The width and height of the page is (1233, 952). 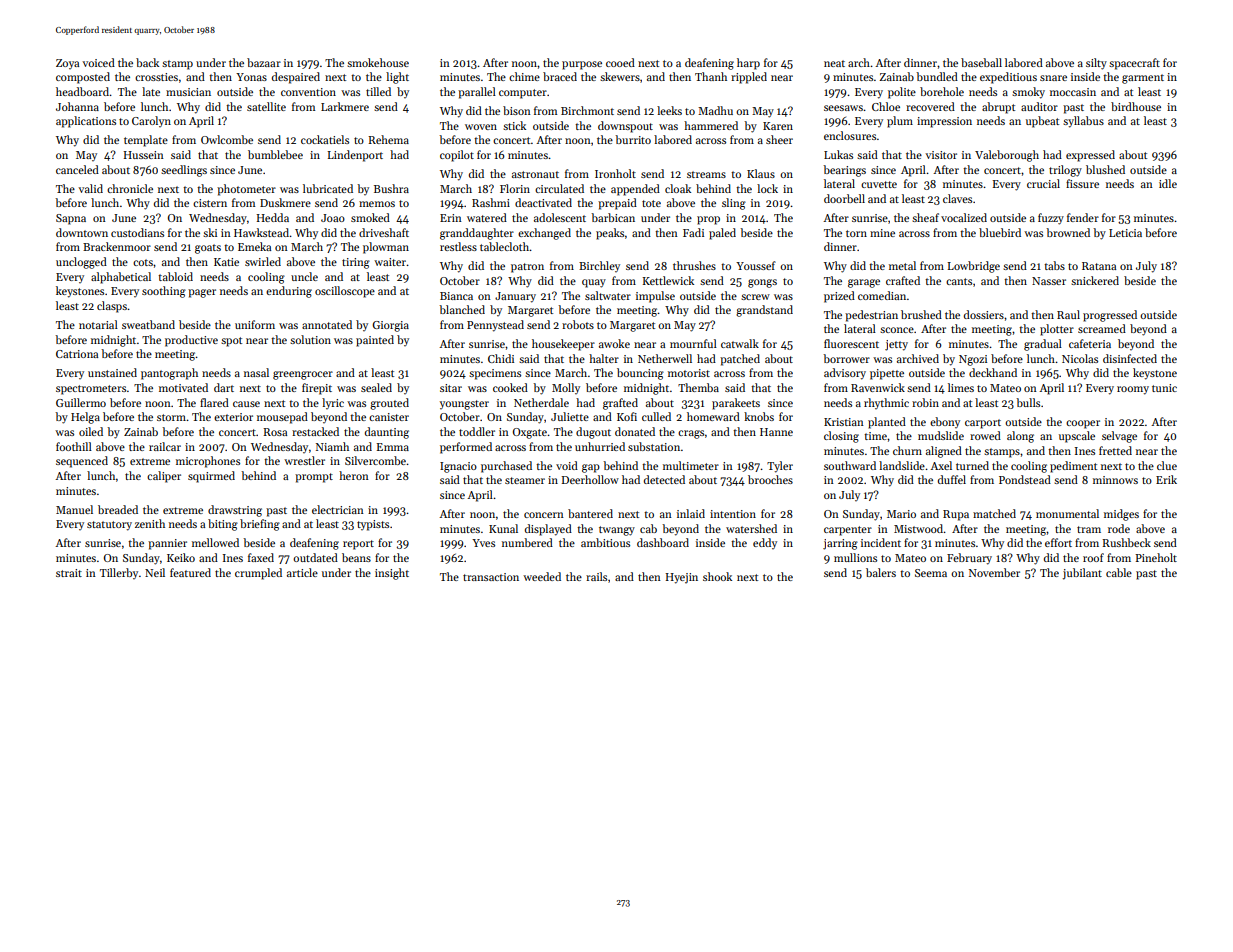 What do you see at coordinates (358, 545) in the page?
I see `report` at bounding box center [358, 545].
